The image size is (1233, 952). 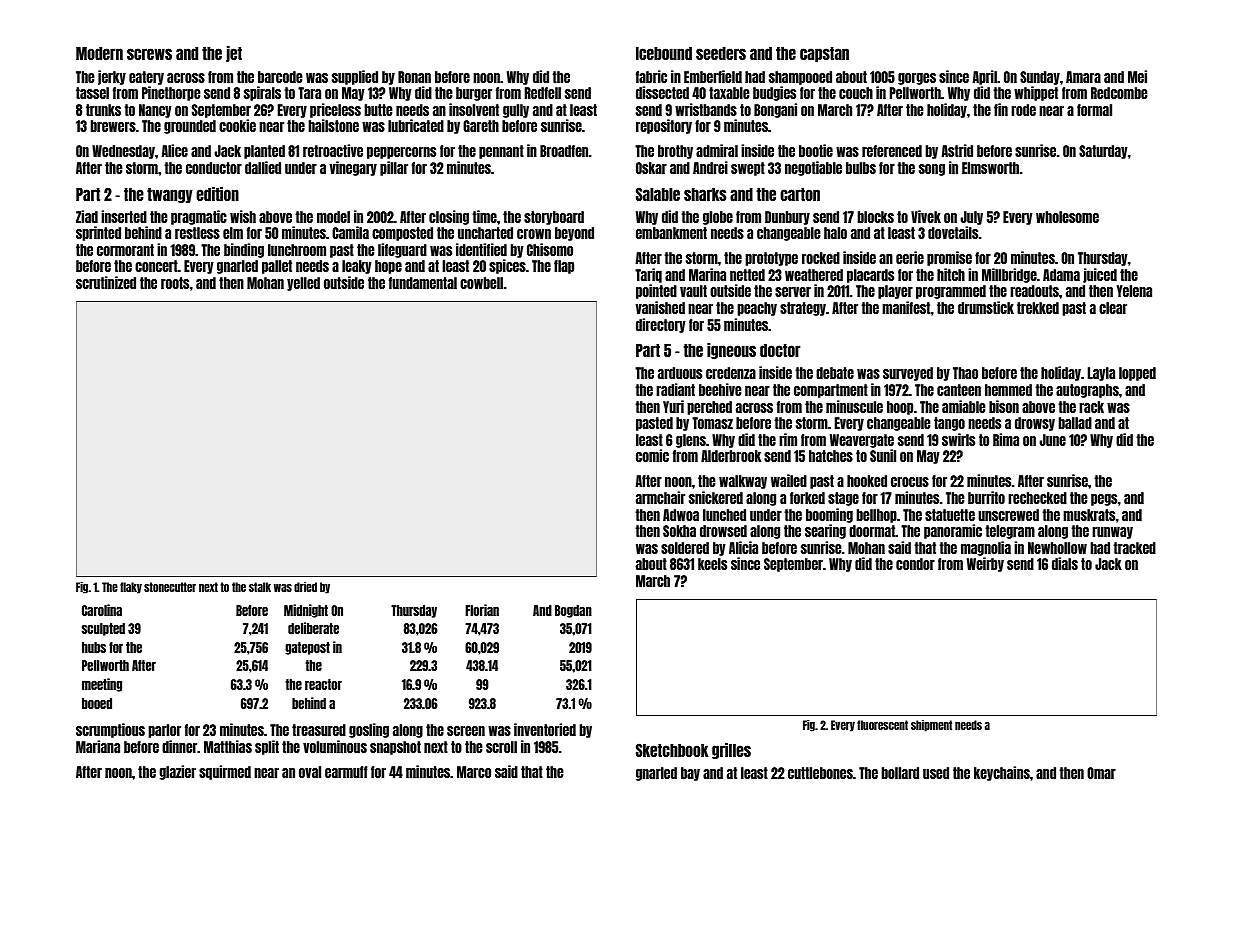 I want to click on squirmed, so click(x=225, y=772).
